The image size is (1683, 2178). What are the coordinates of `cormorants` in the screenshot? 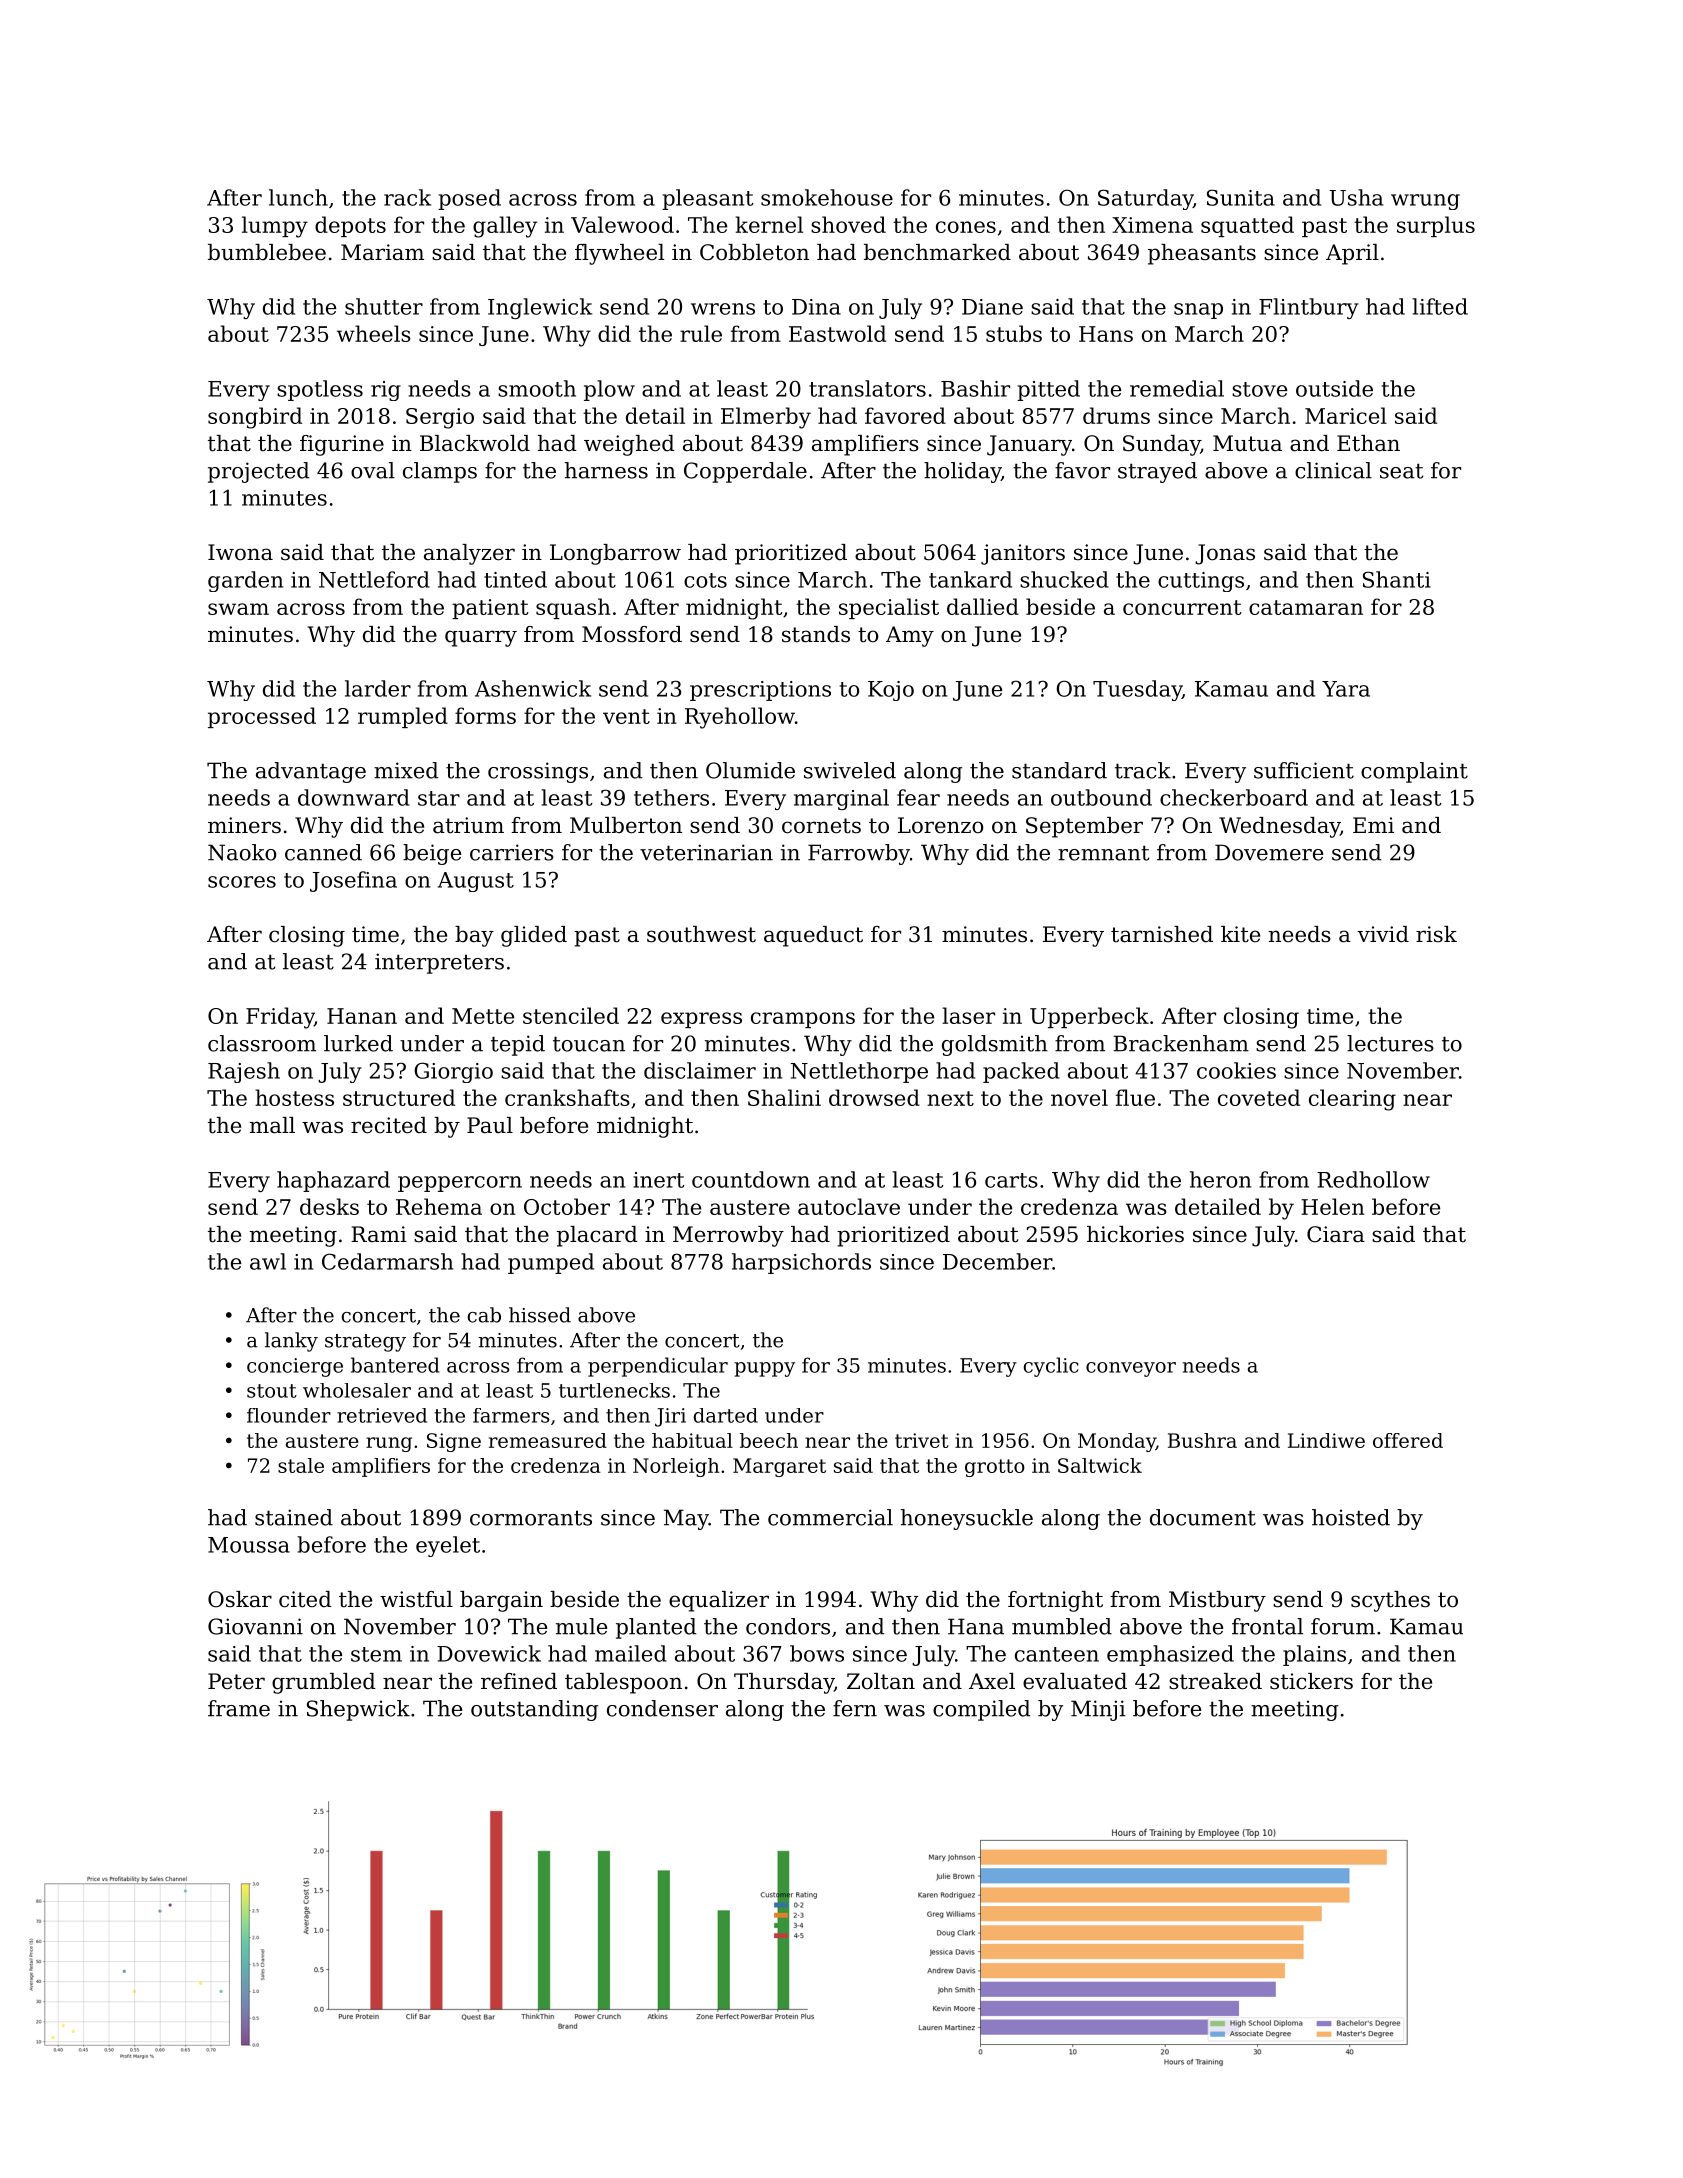 It's located at (531, 1518).
